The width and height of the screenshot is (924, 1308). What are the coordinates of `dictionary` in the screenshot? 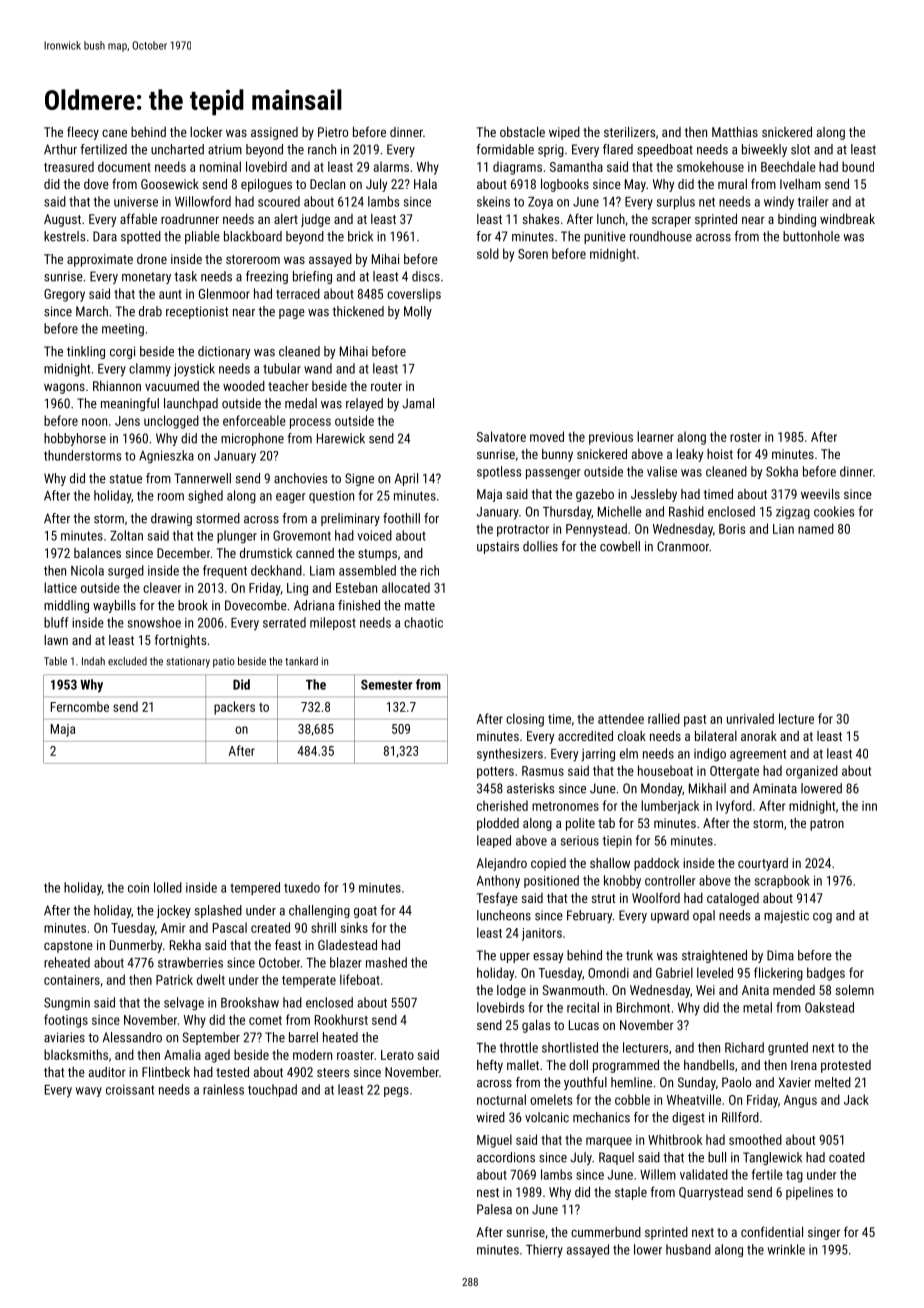 It's located at (224, 352).
